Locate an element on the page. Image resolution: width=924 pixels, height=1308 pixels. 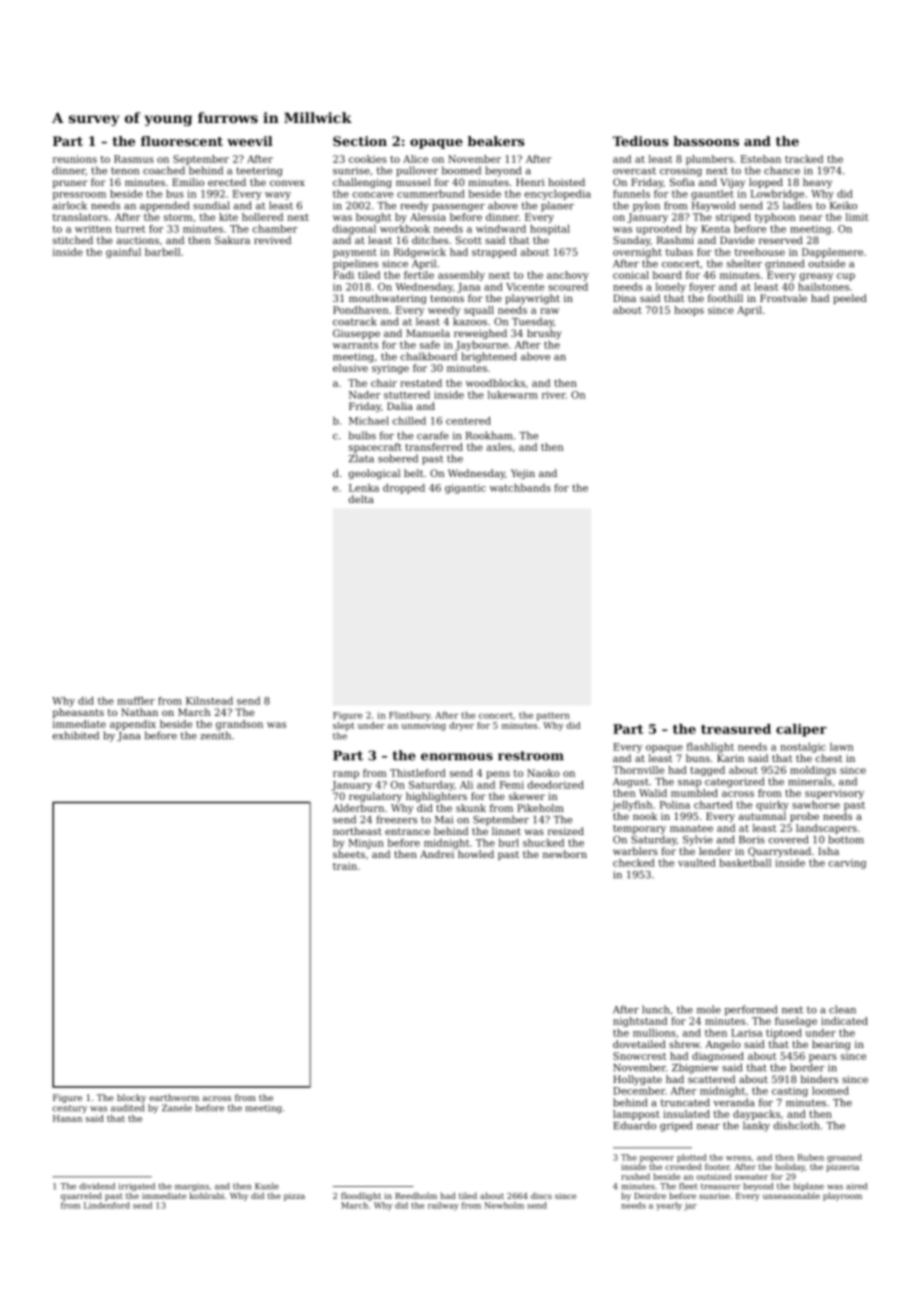
Kunle is located at coordinates (267, 1186).
